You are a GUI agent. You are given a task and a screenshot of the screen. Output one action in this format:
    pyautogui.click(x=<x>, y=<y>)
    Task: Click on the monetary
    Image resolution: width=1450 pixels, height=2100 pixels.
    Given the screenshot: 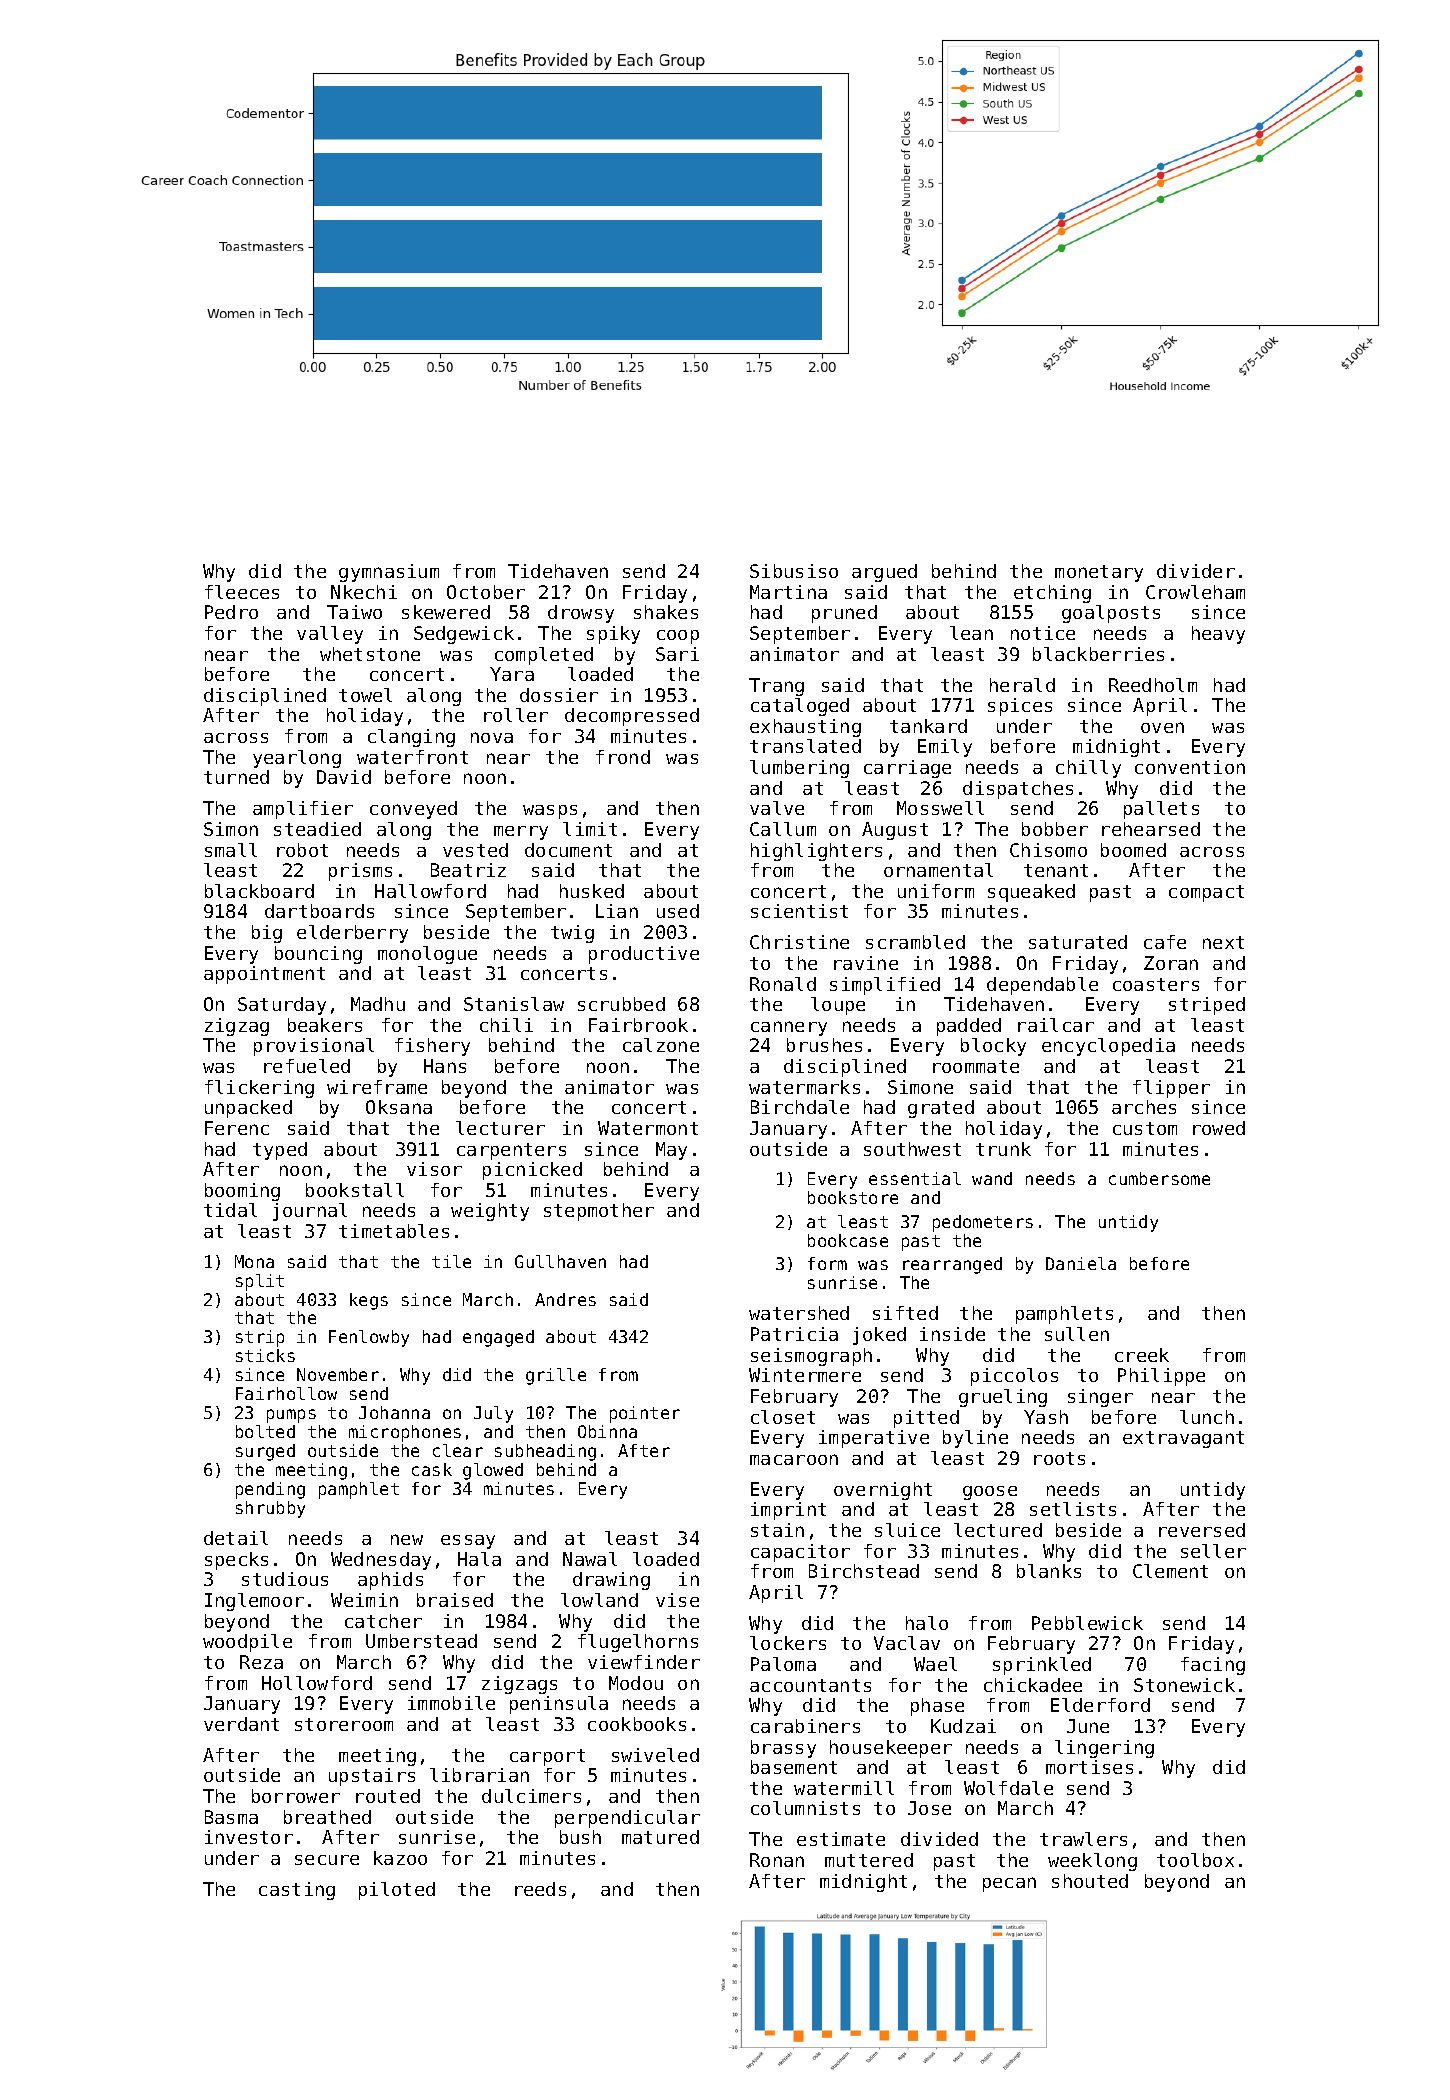 What is the action you would take?
    pyautogui.click(x=1099, y=573)
